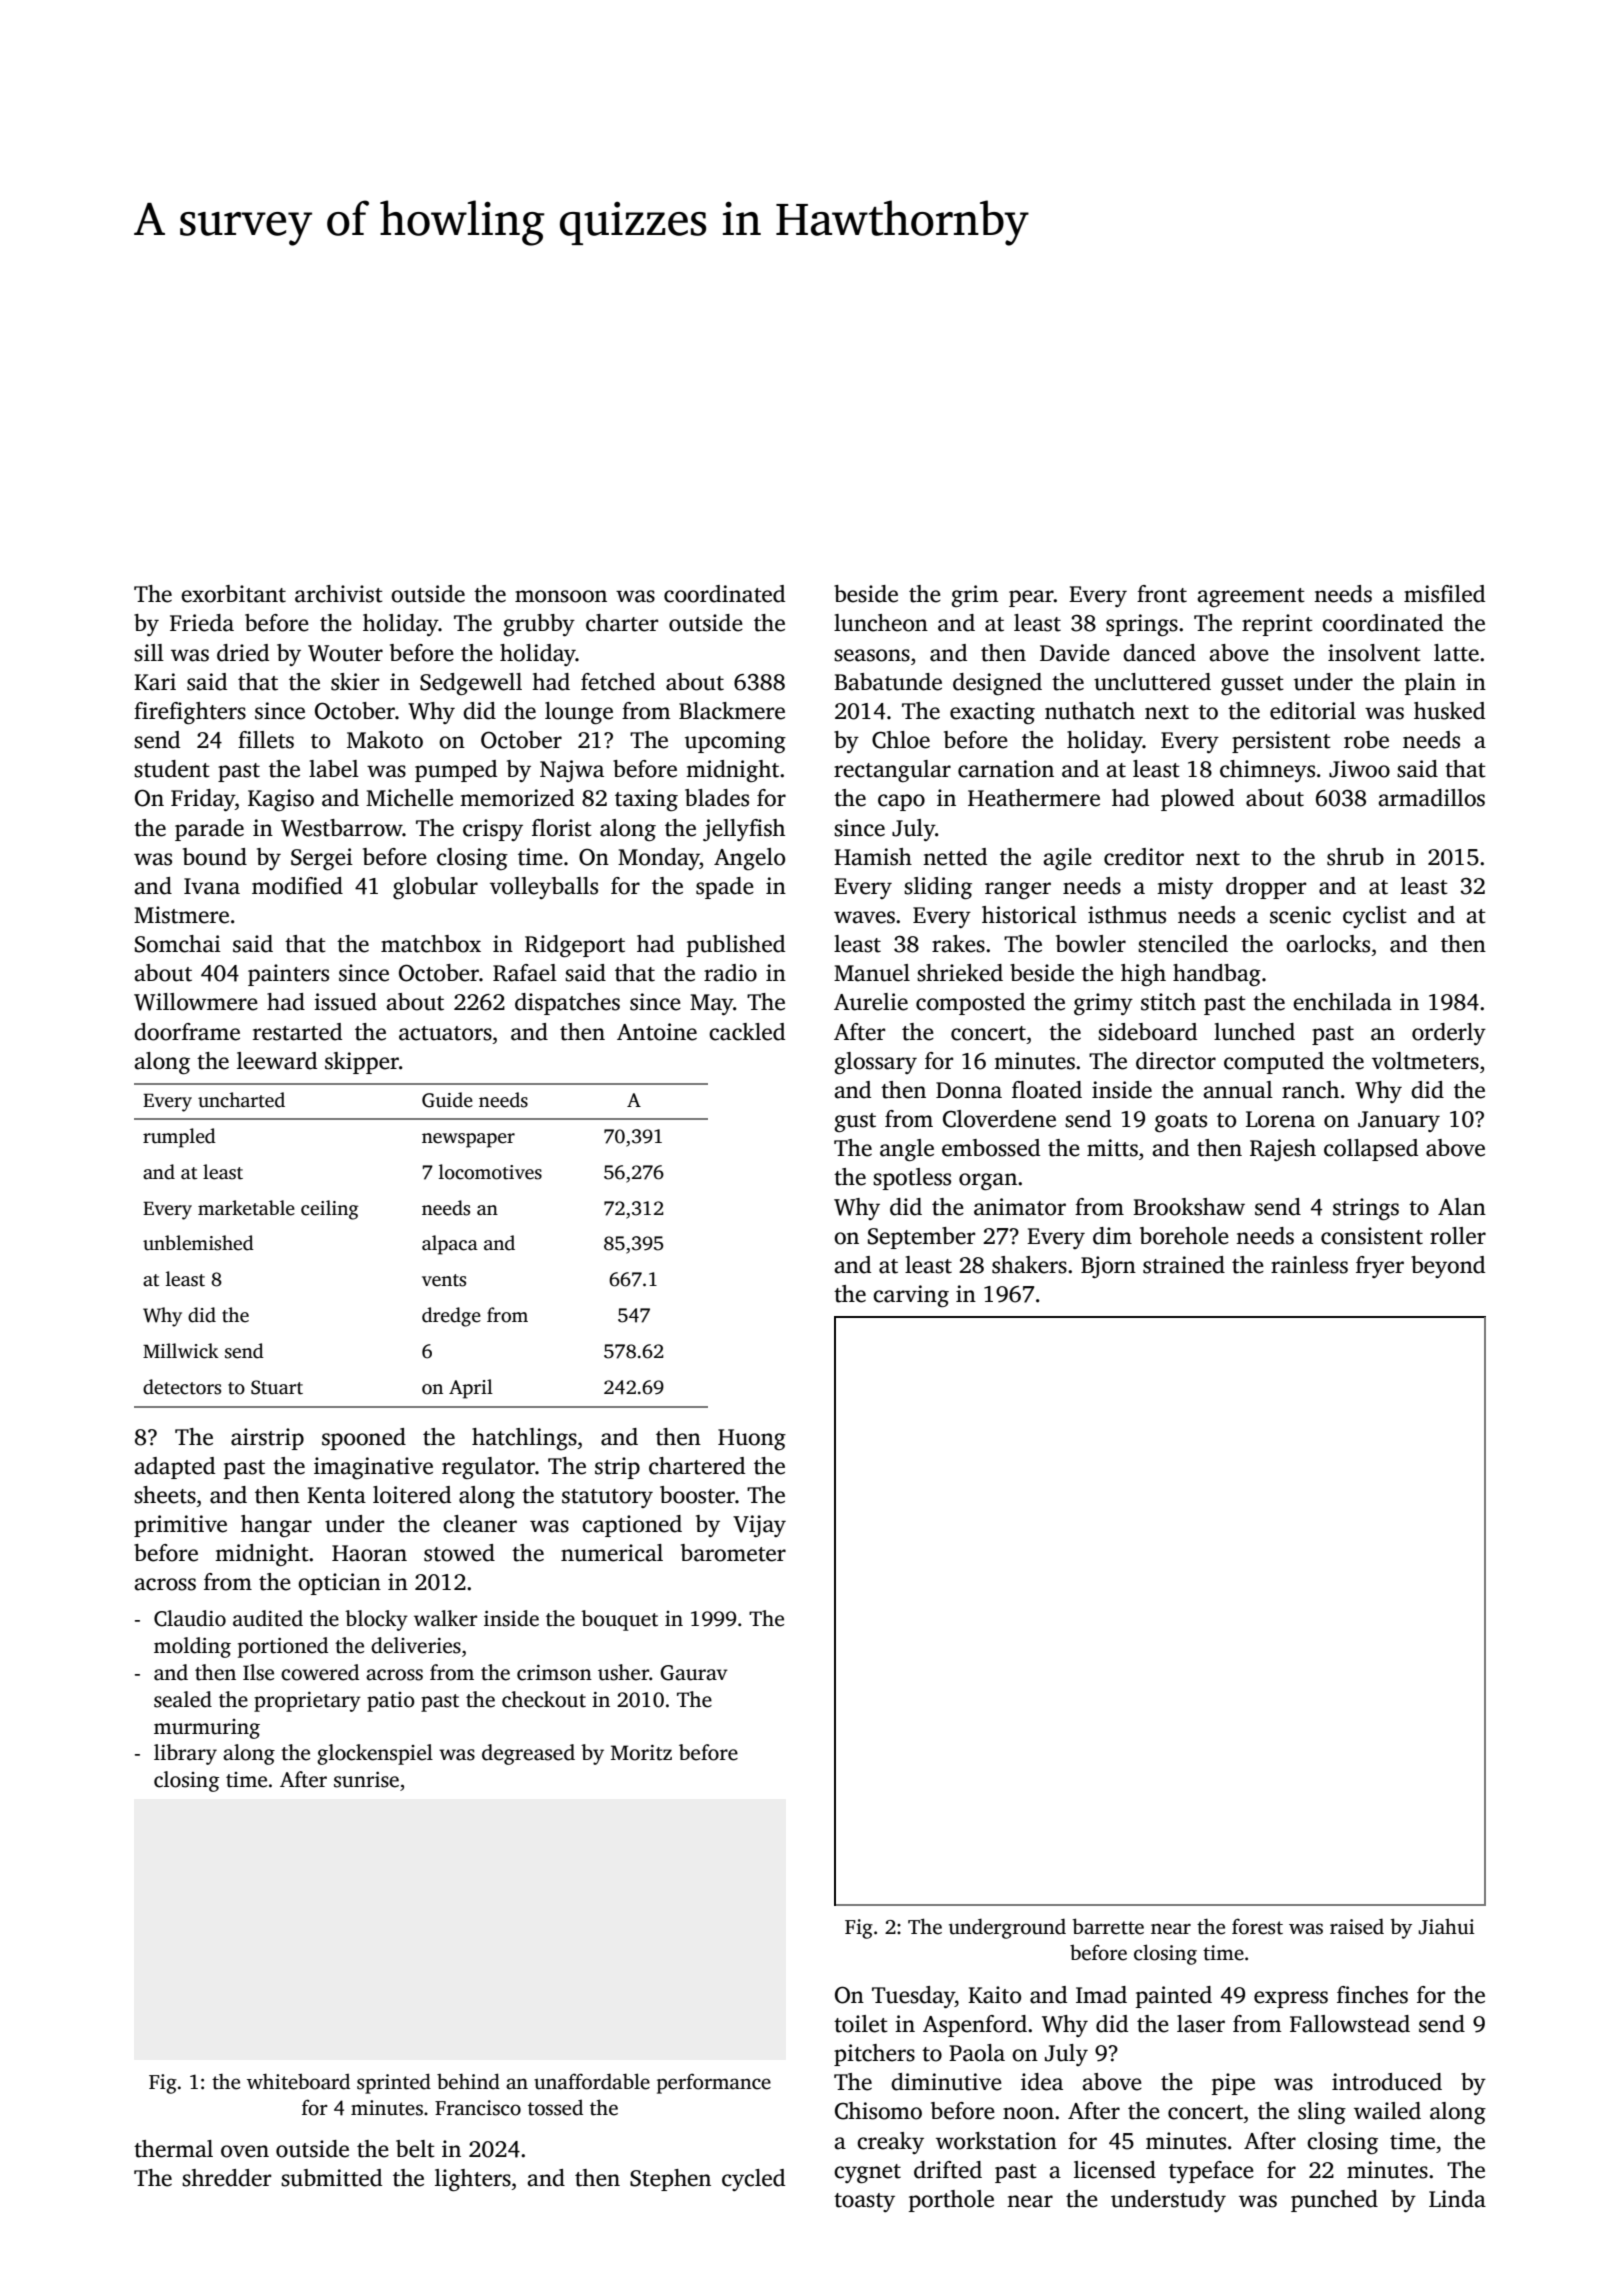 Image resolution: width=1620 pixels, height=2292 pixels. Describe the element at coordinates (1252, 685) in the page. I see `gusset` at that location.
